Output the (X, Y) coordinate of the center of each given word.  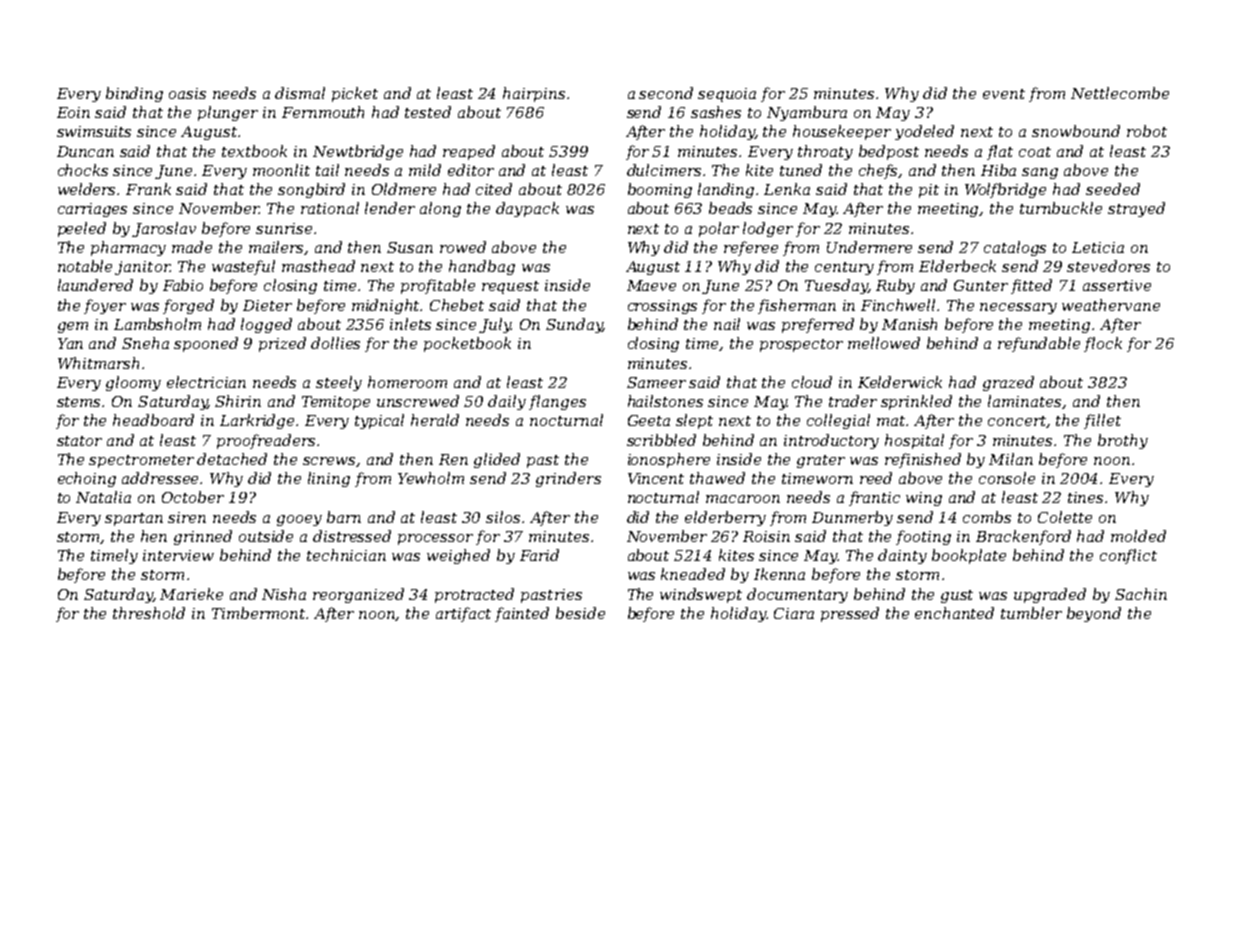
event (1004, 94)
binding (134, 94)
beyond (1094, 614)
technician (346, 555)
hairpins (534, 94)
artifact (463, 614)
